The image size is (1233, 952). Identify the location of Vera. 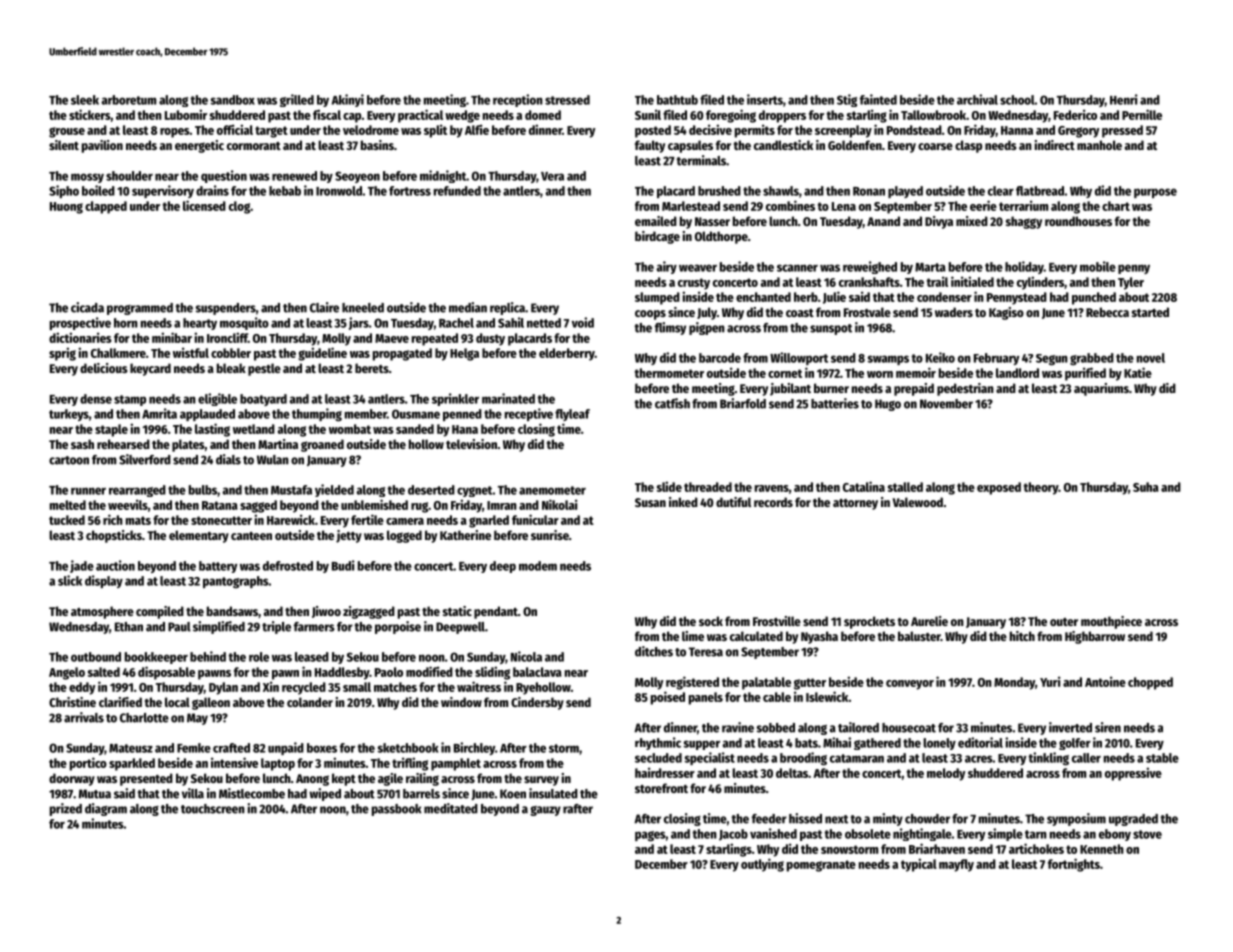
(552, 176).
